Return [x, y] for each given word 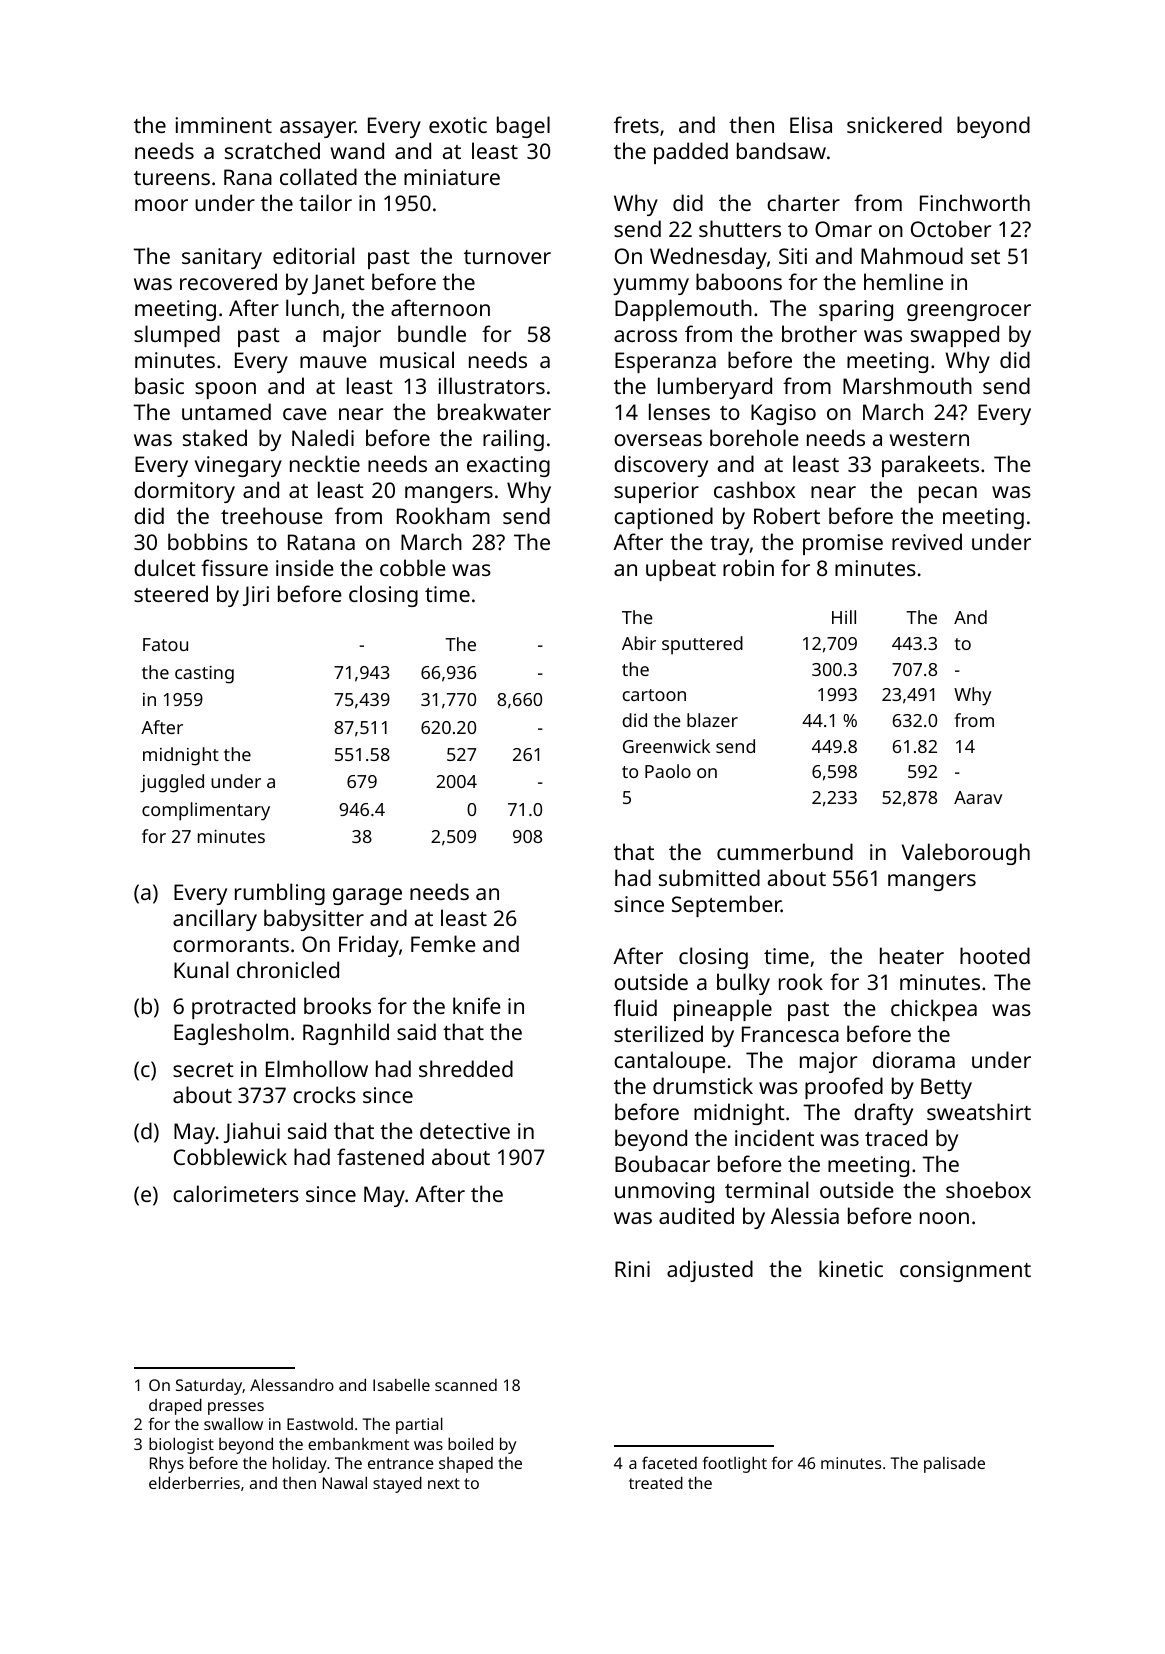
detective [465, 1130]
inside [305, 567]
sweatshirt [979, 1111]
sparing [856, 310]
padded [691, 153]
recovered [228, 281]
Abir [639, 643]
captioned [663, 518]
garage [367, 896]
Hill [844, 617]
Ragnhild [346, 1034]
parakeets [930, 466]
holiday [300, 1464]
